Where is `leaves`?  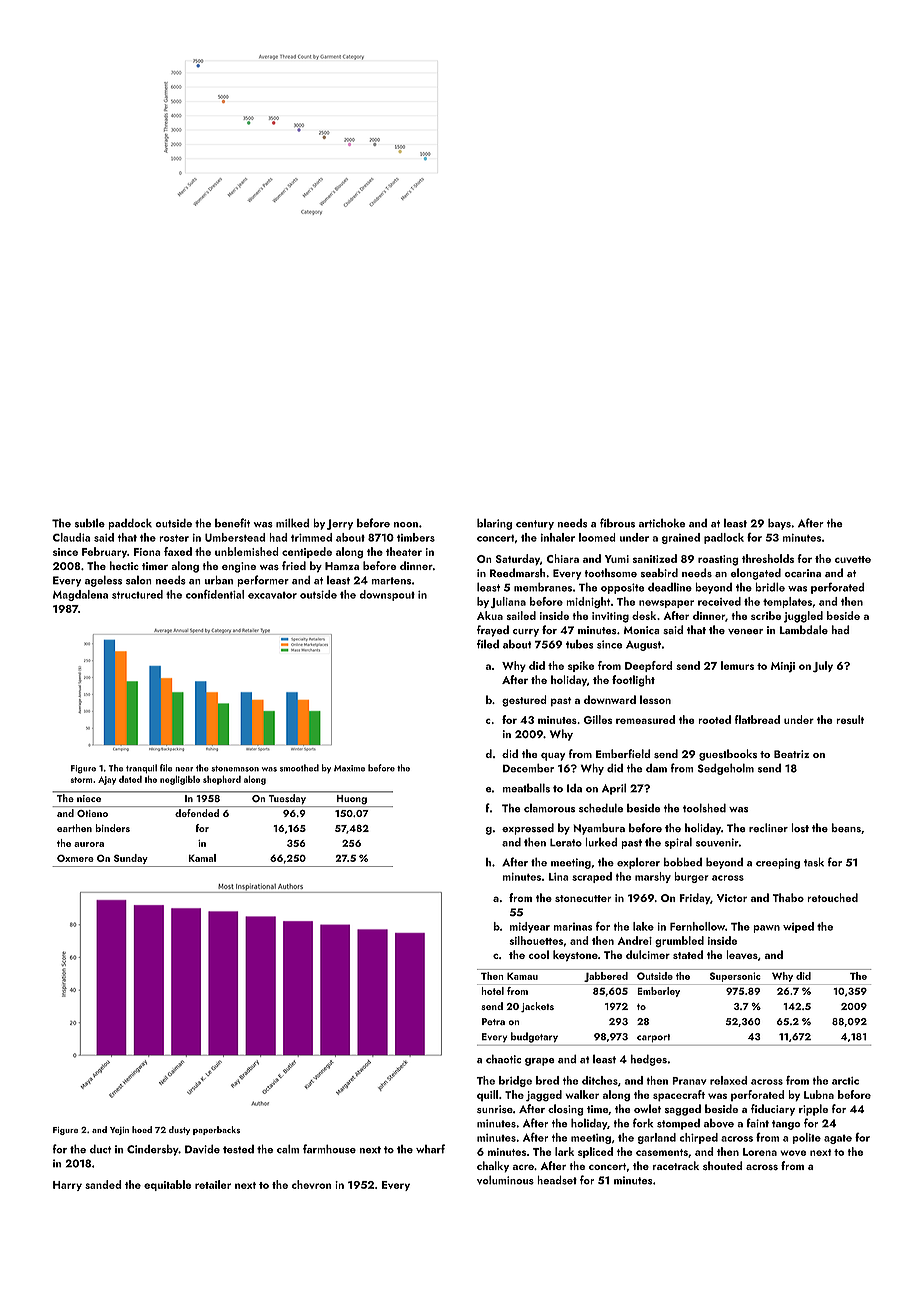 leaves is located at coordinates (742, 954).
